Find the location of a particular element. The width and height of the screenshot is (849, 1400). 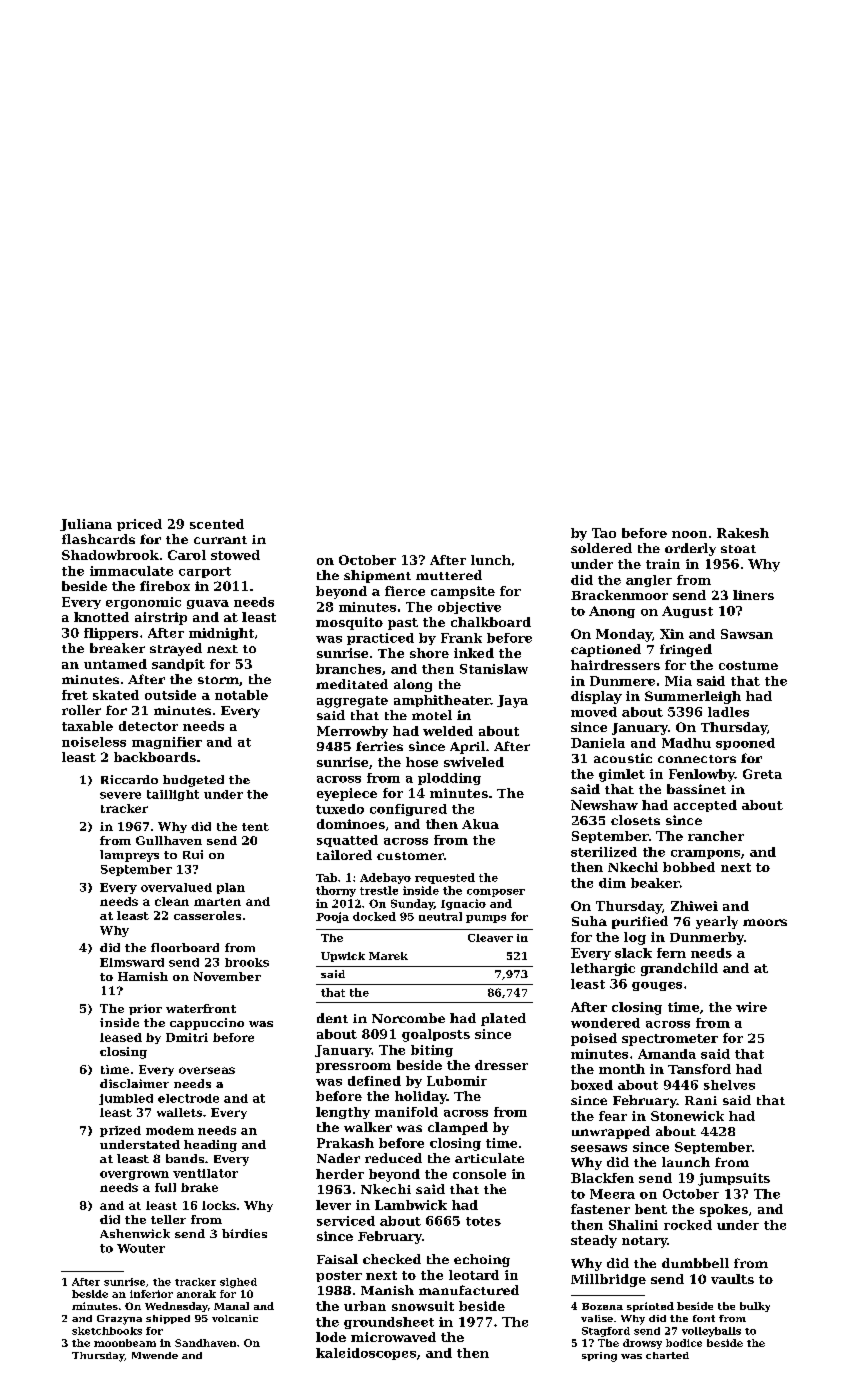

docked is located at coordinates (374, 916).
